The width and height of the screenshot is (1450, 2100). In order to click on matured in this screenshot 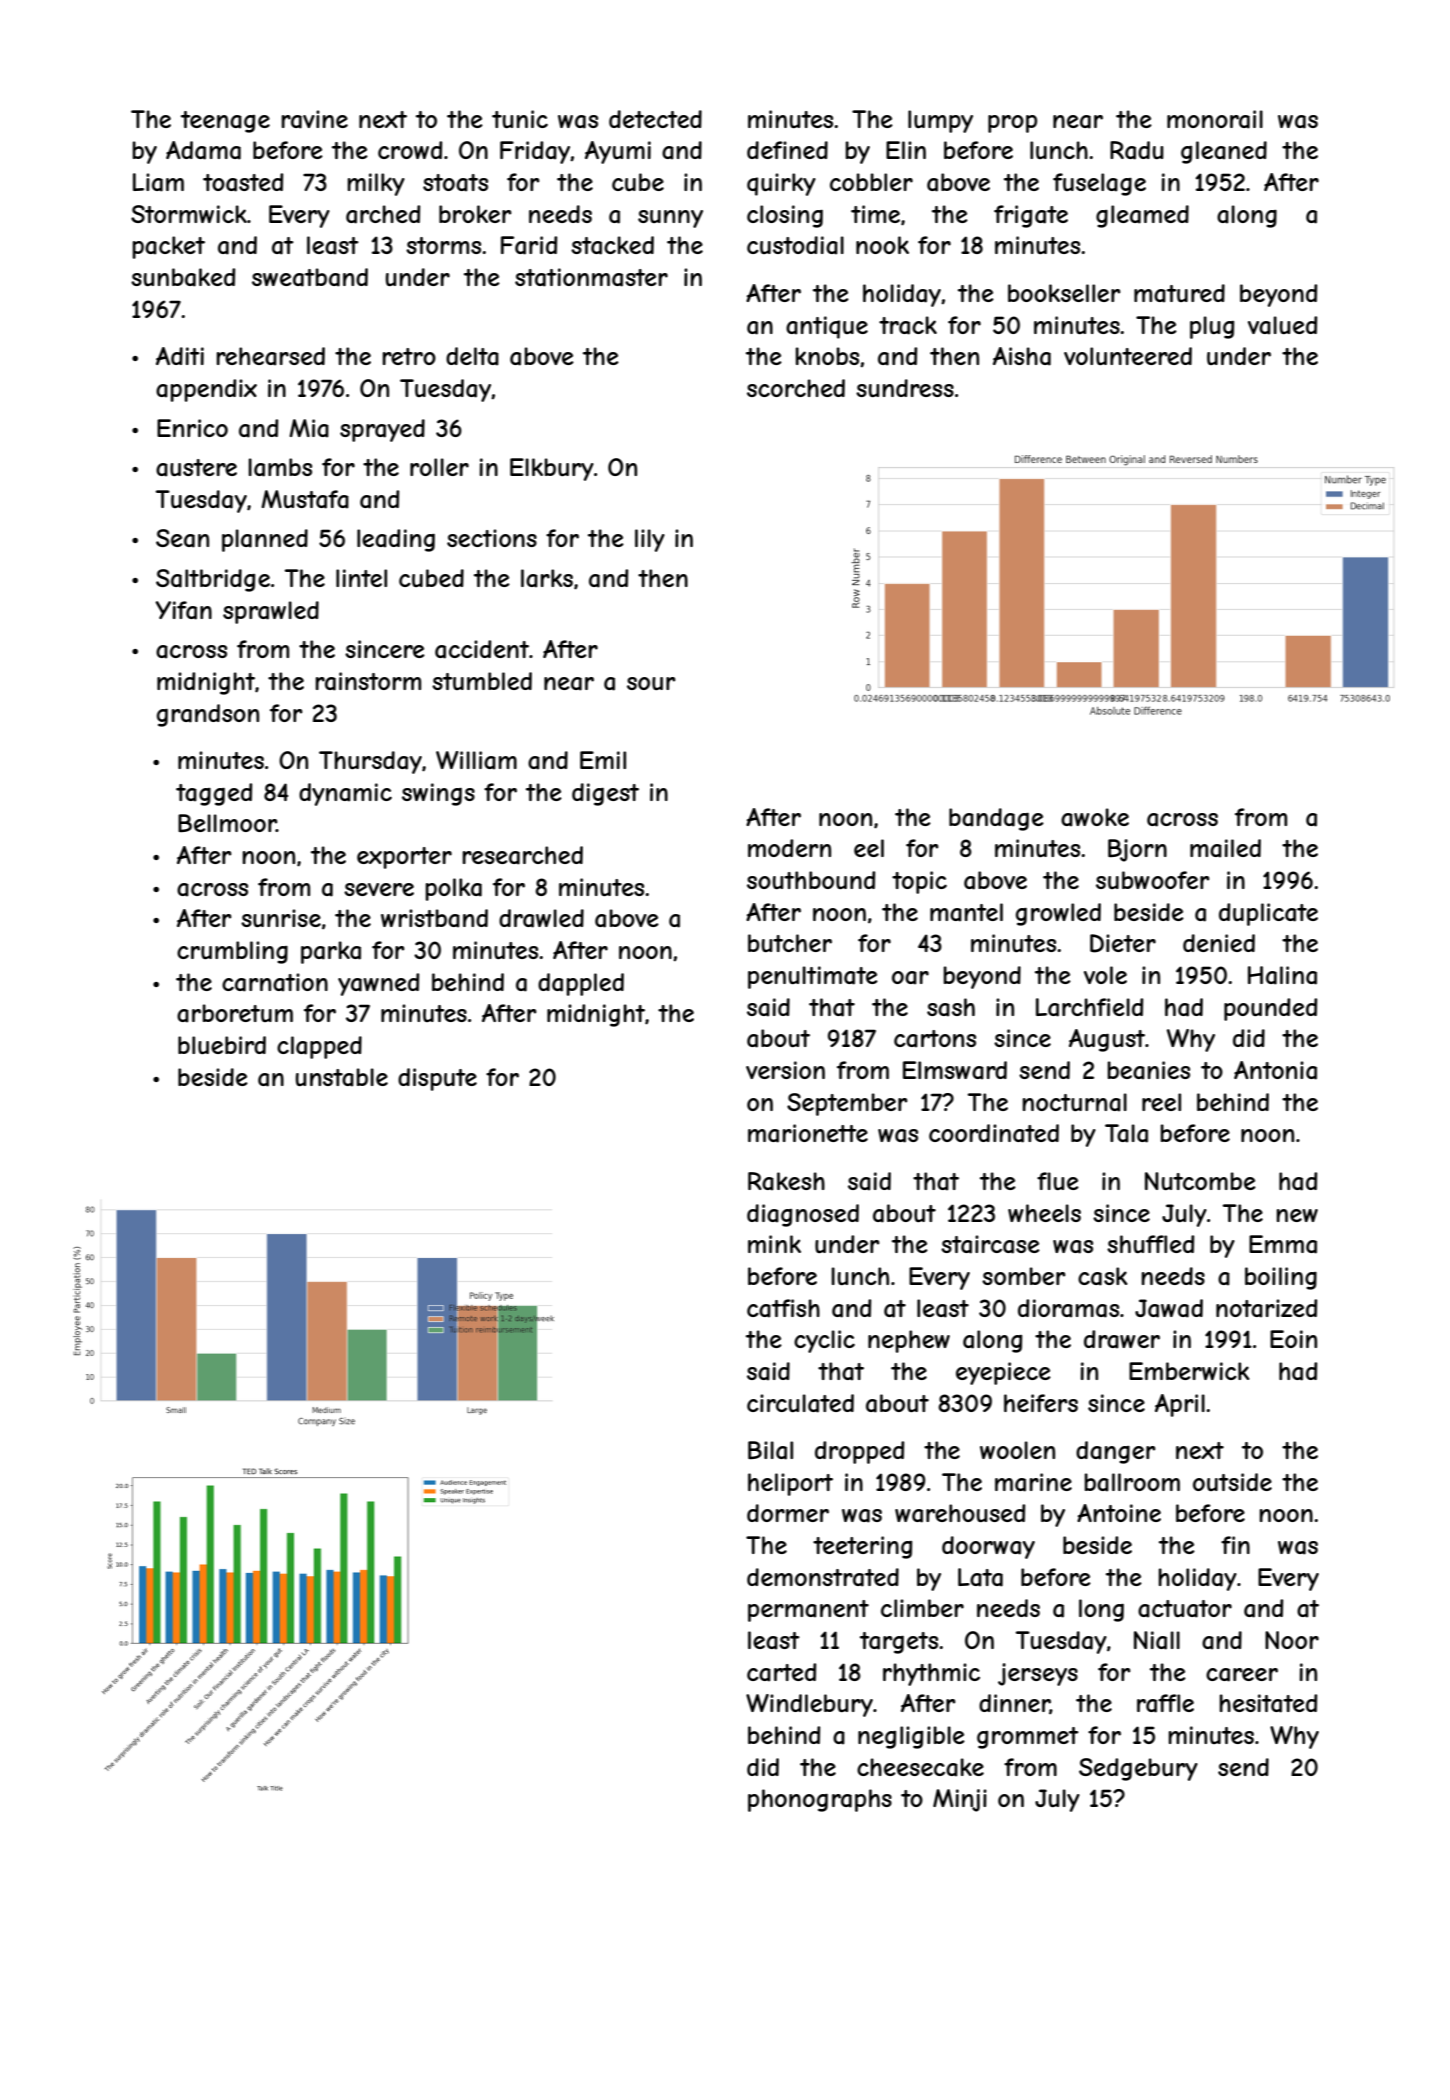, I will do `click(1179, 293)`.
